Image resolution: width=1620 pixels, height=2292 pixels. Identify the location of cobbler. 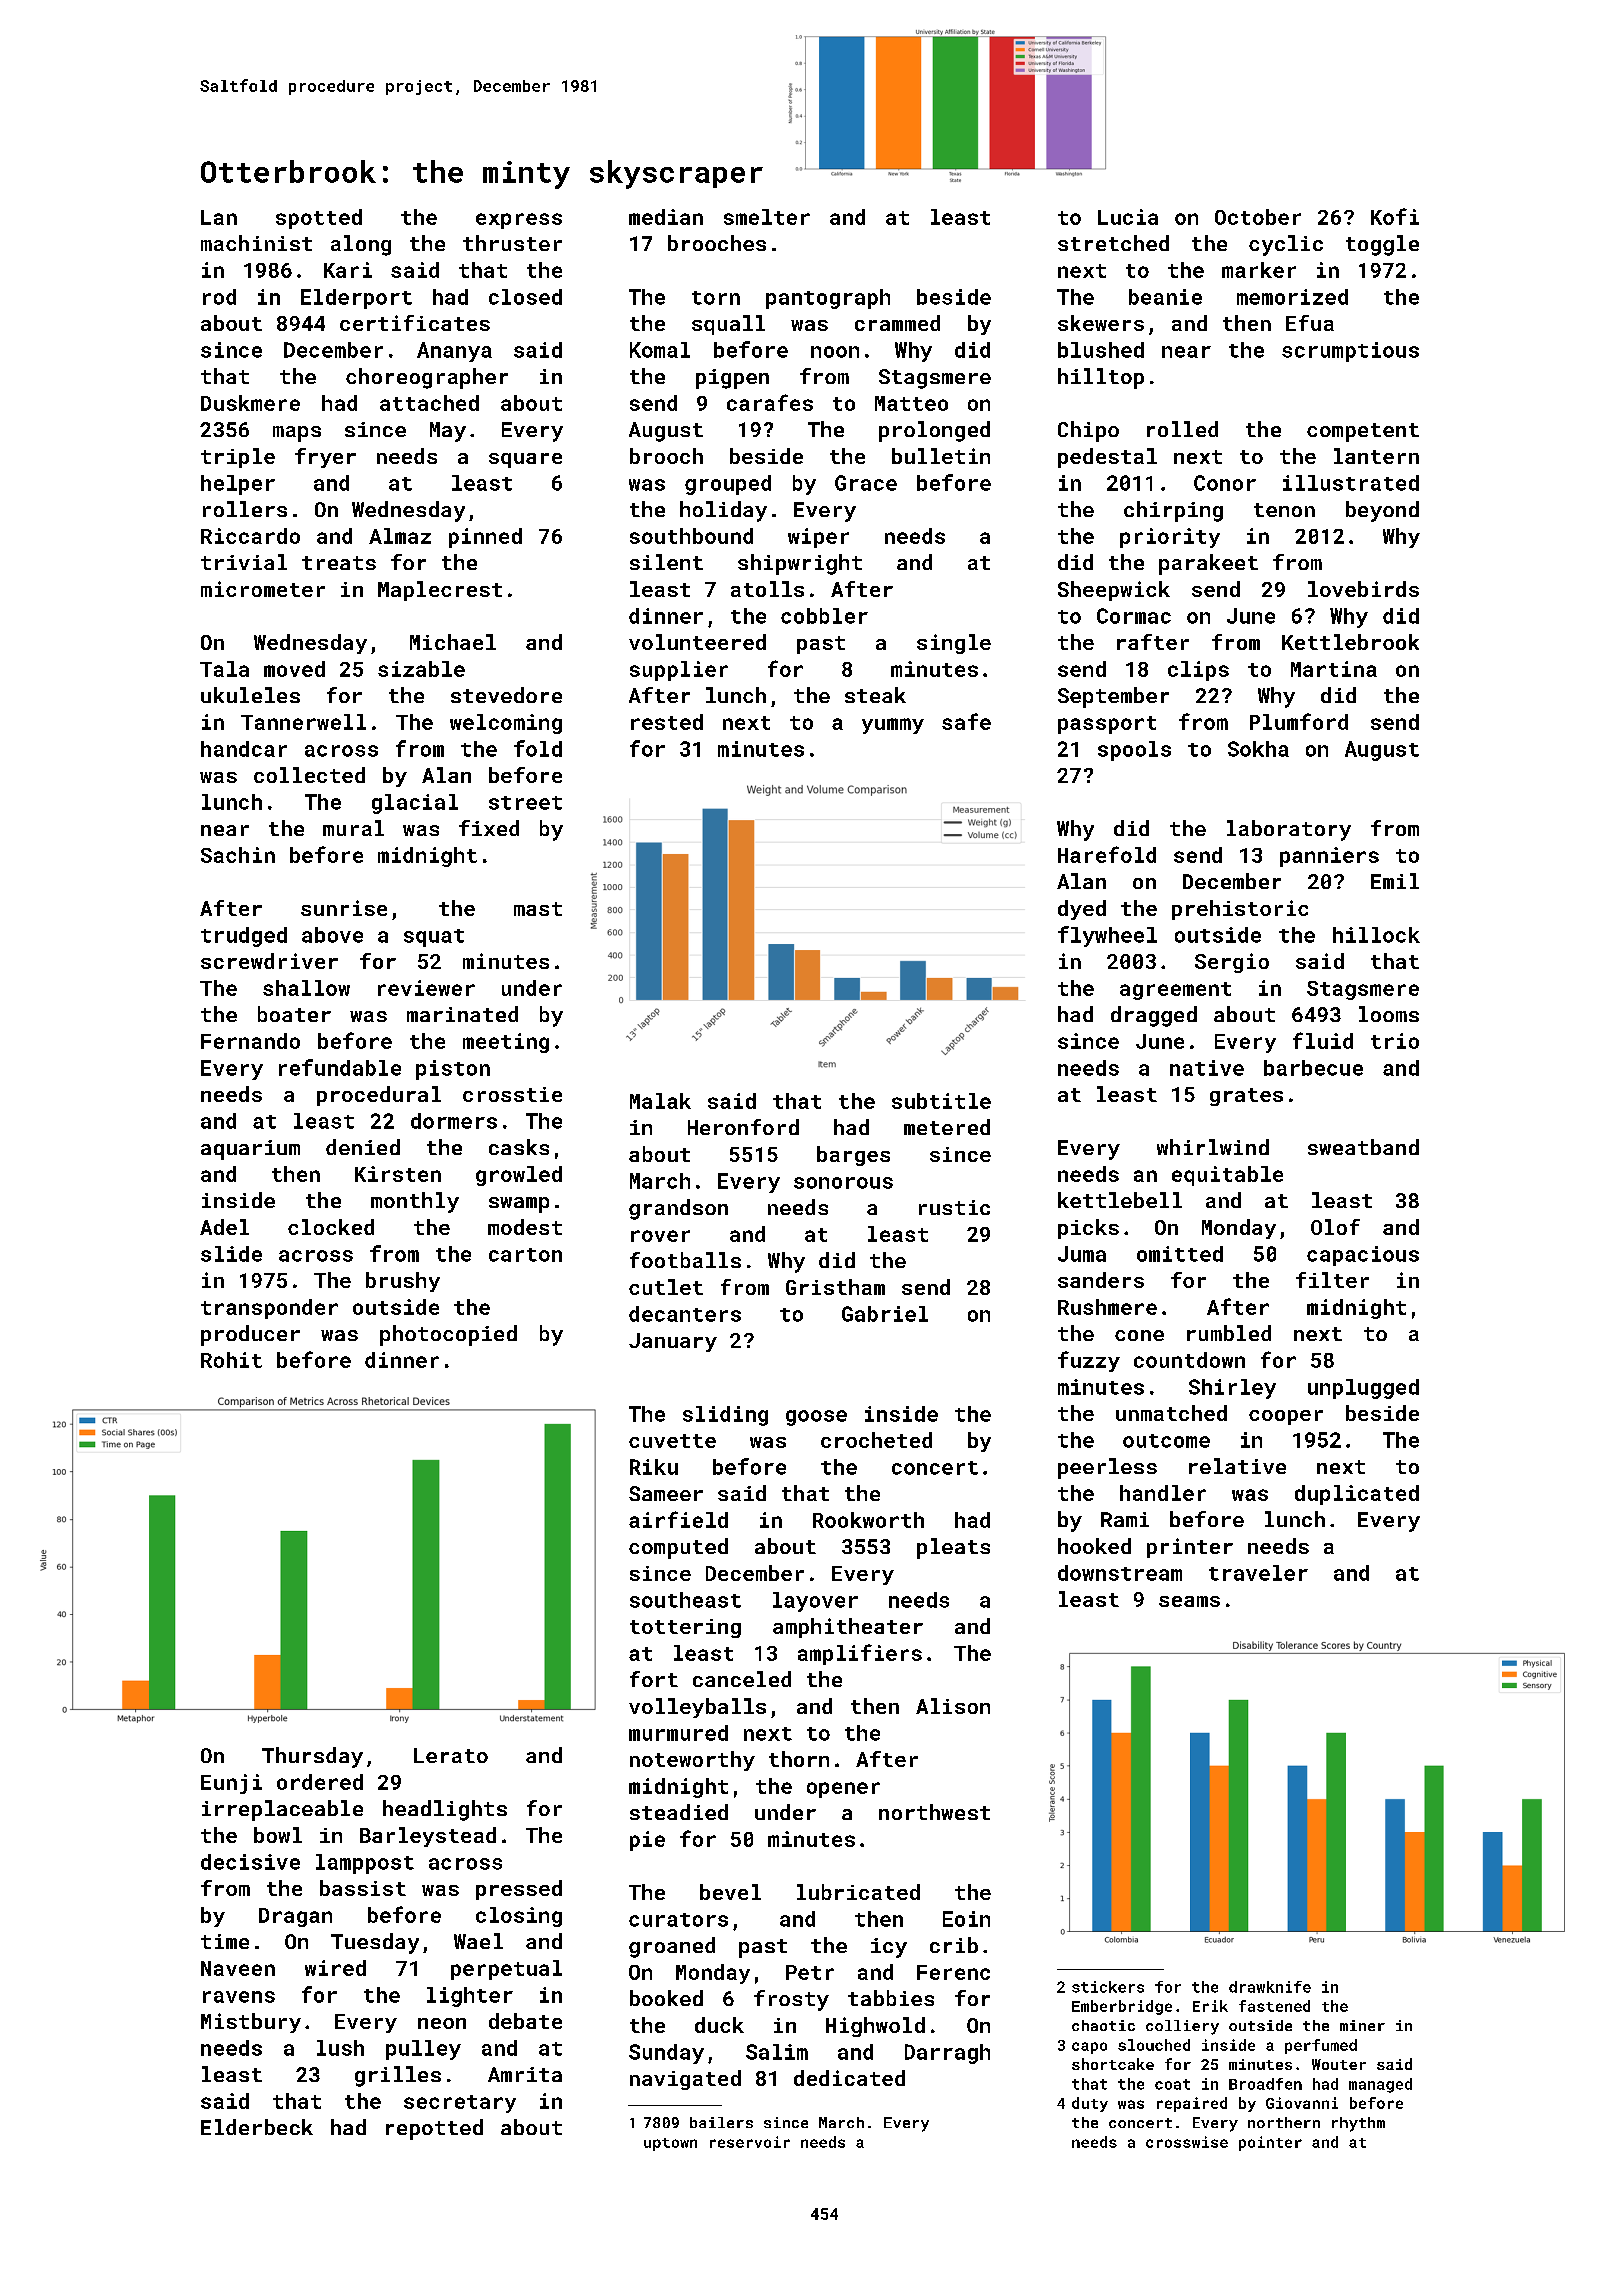
(824, 616).
